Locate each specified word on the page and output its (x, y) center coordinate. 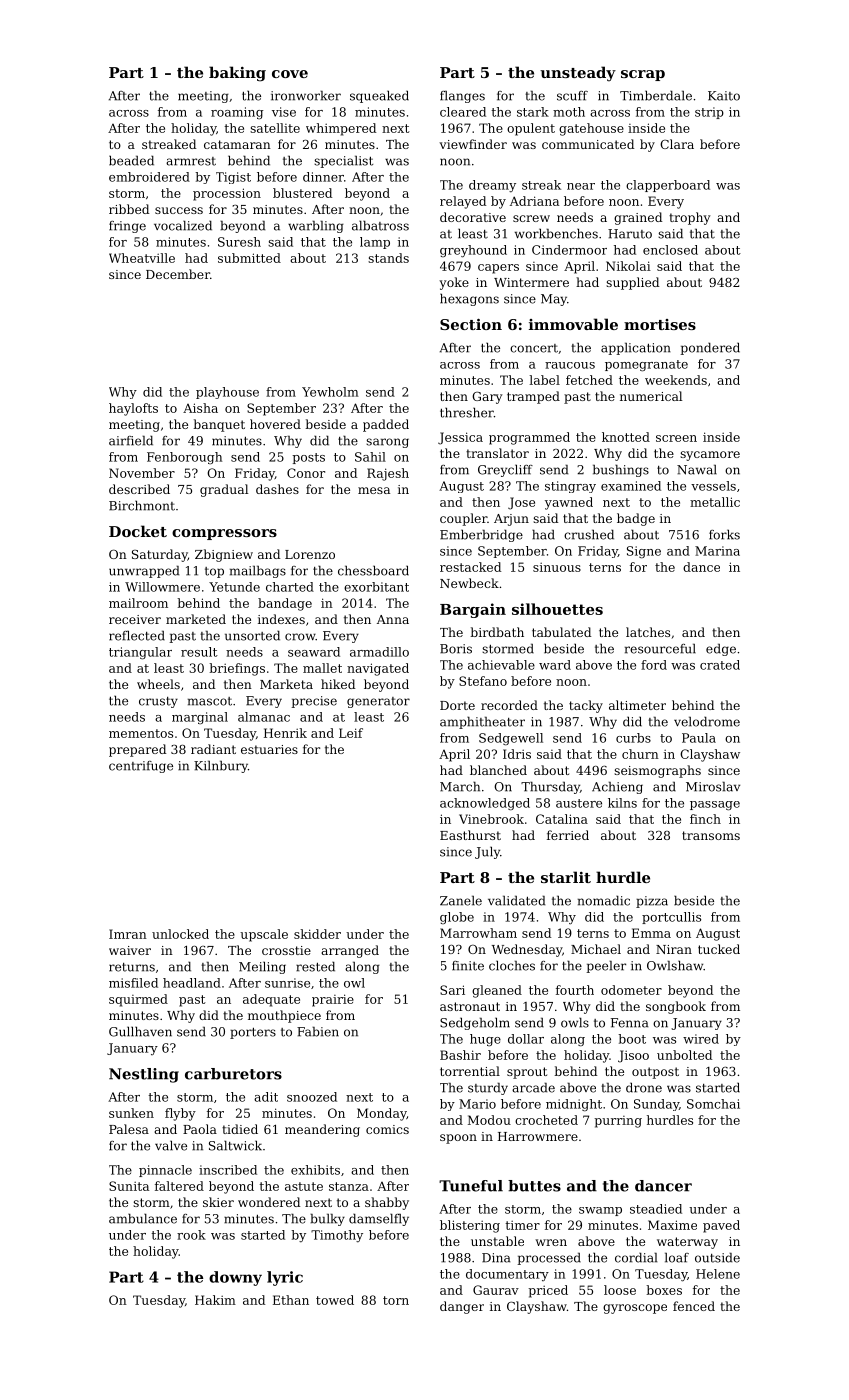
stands (388, 258)
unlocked (180, 934)
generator (378, 702)
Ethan (291, 1300)
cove (290, 74)
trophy (689, 218)
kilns (622, 803)
